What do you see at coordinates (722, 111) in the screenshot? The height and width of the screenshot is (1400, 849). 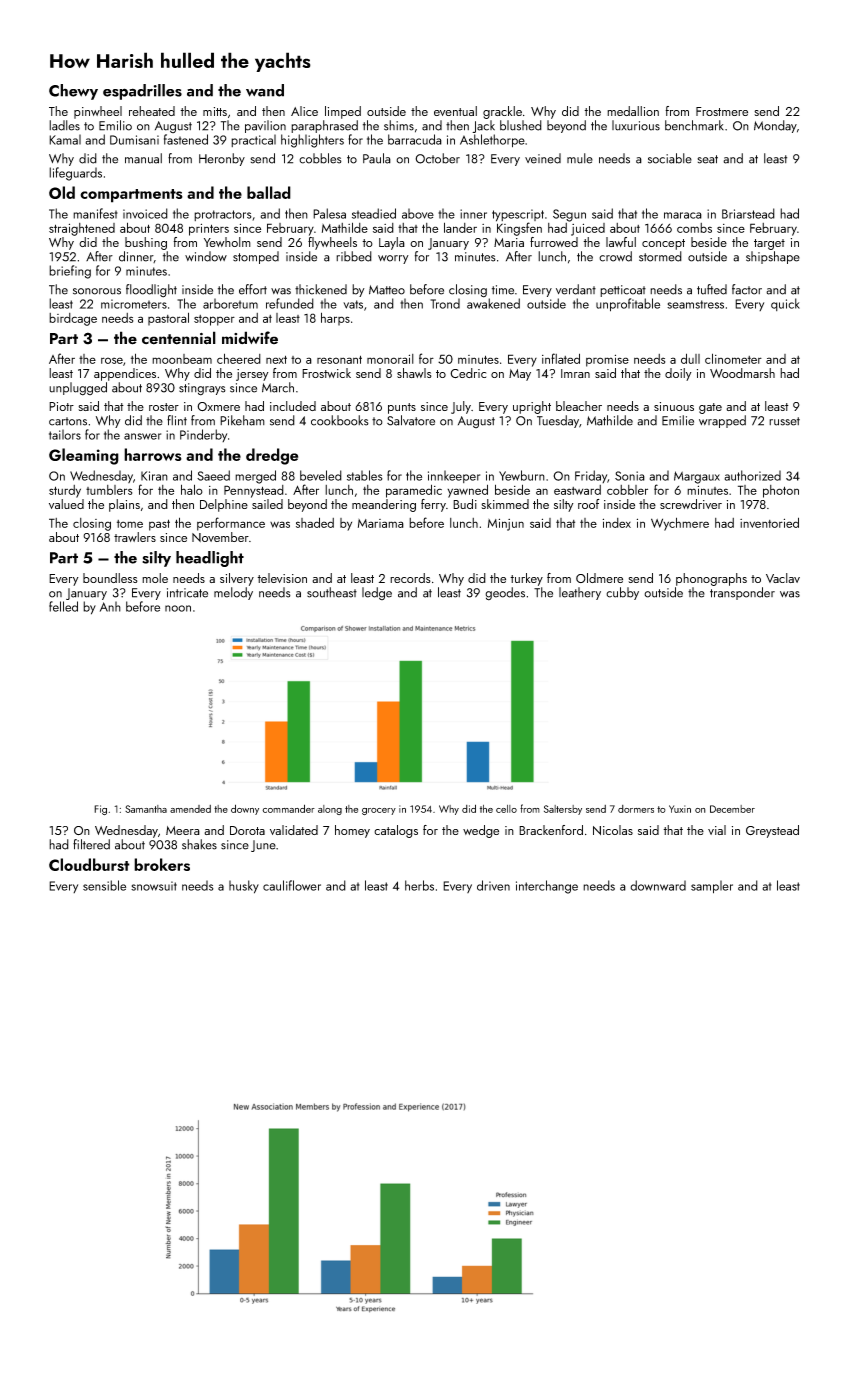 I see `Frostmere` at bounding box center [722, 111].
